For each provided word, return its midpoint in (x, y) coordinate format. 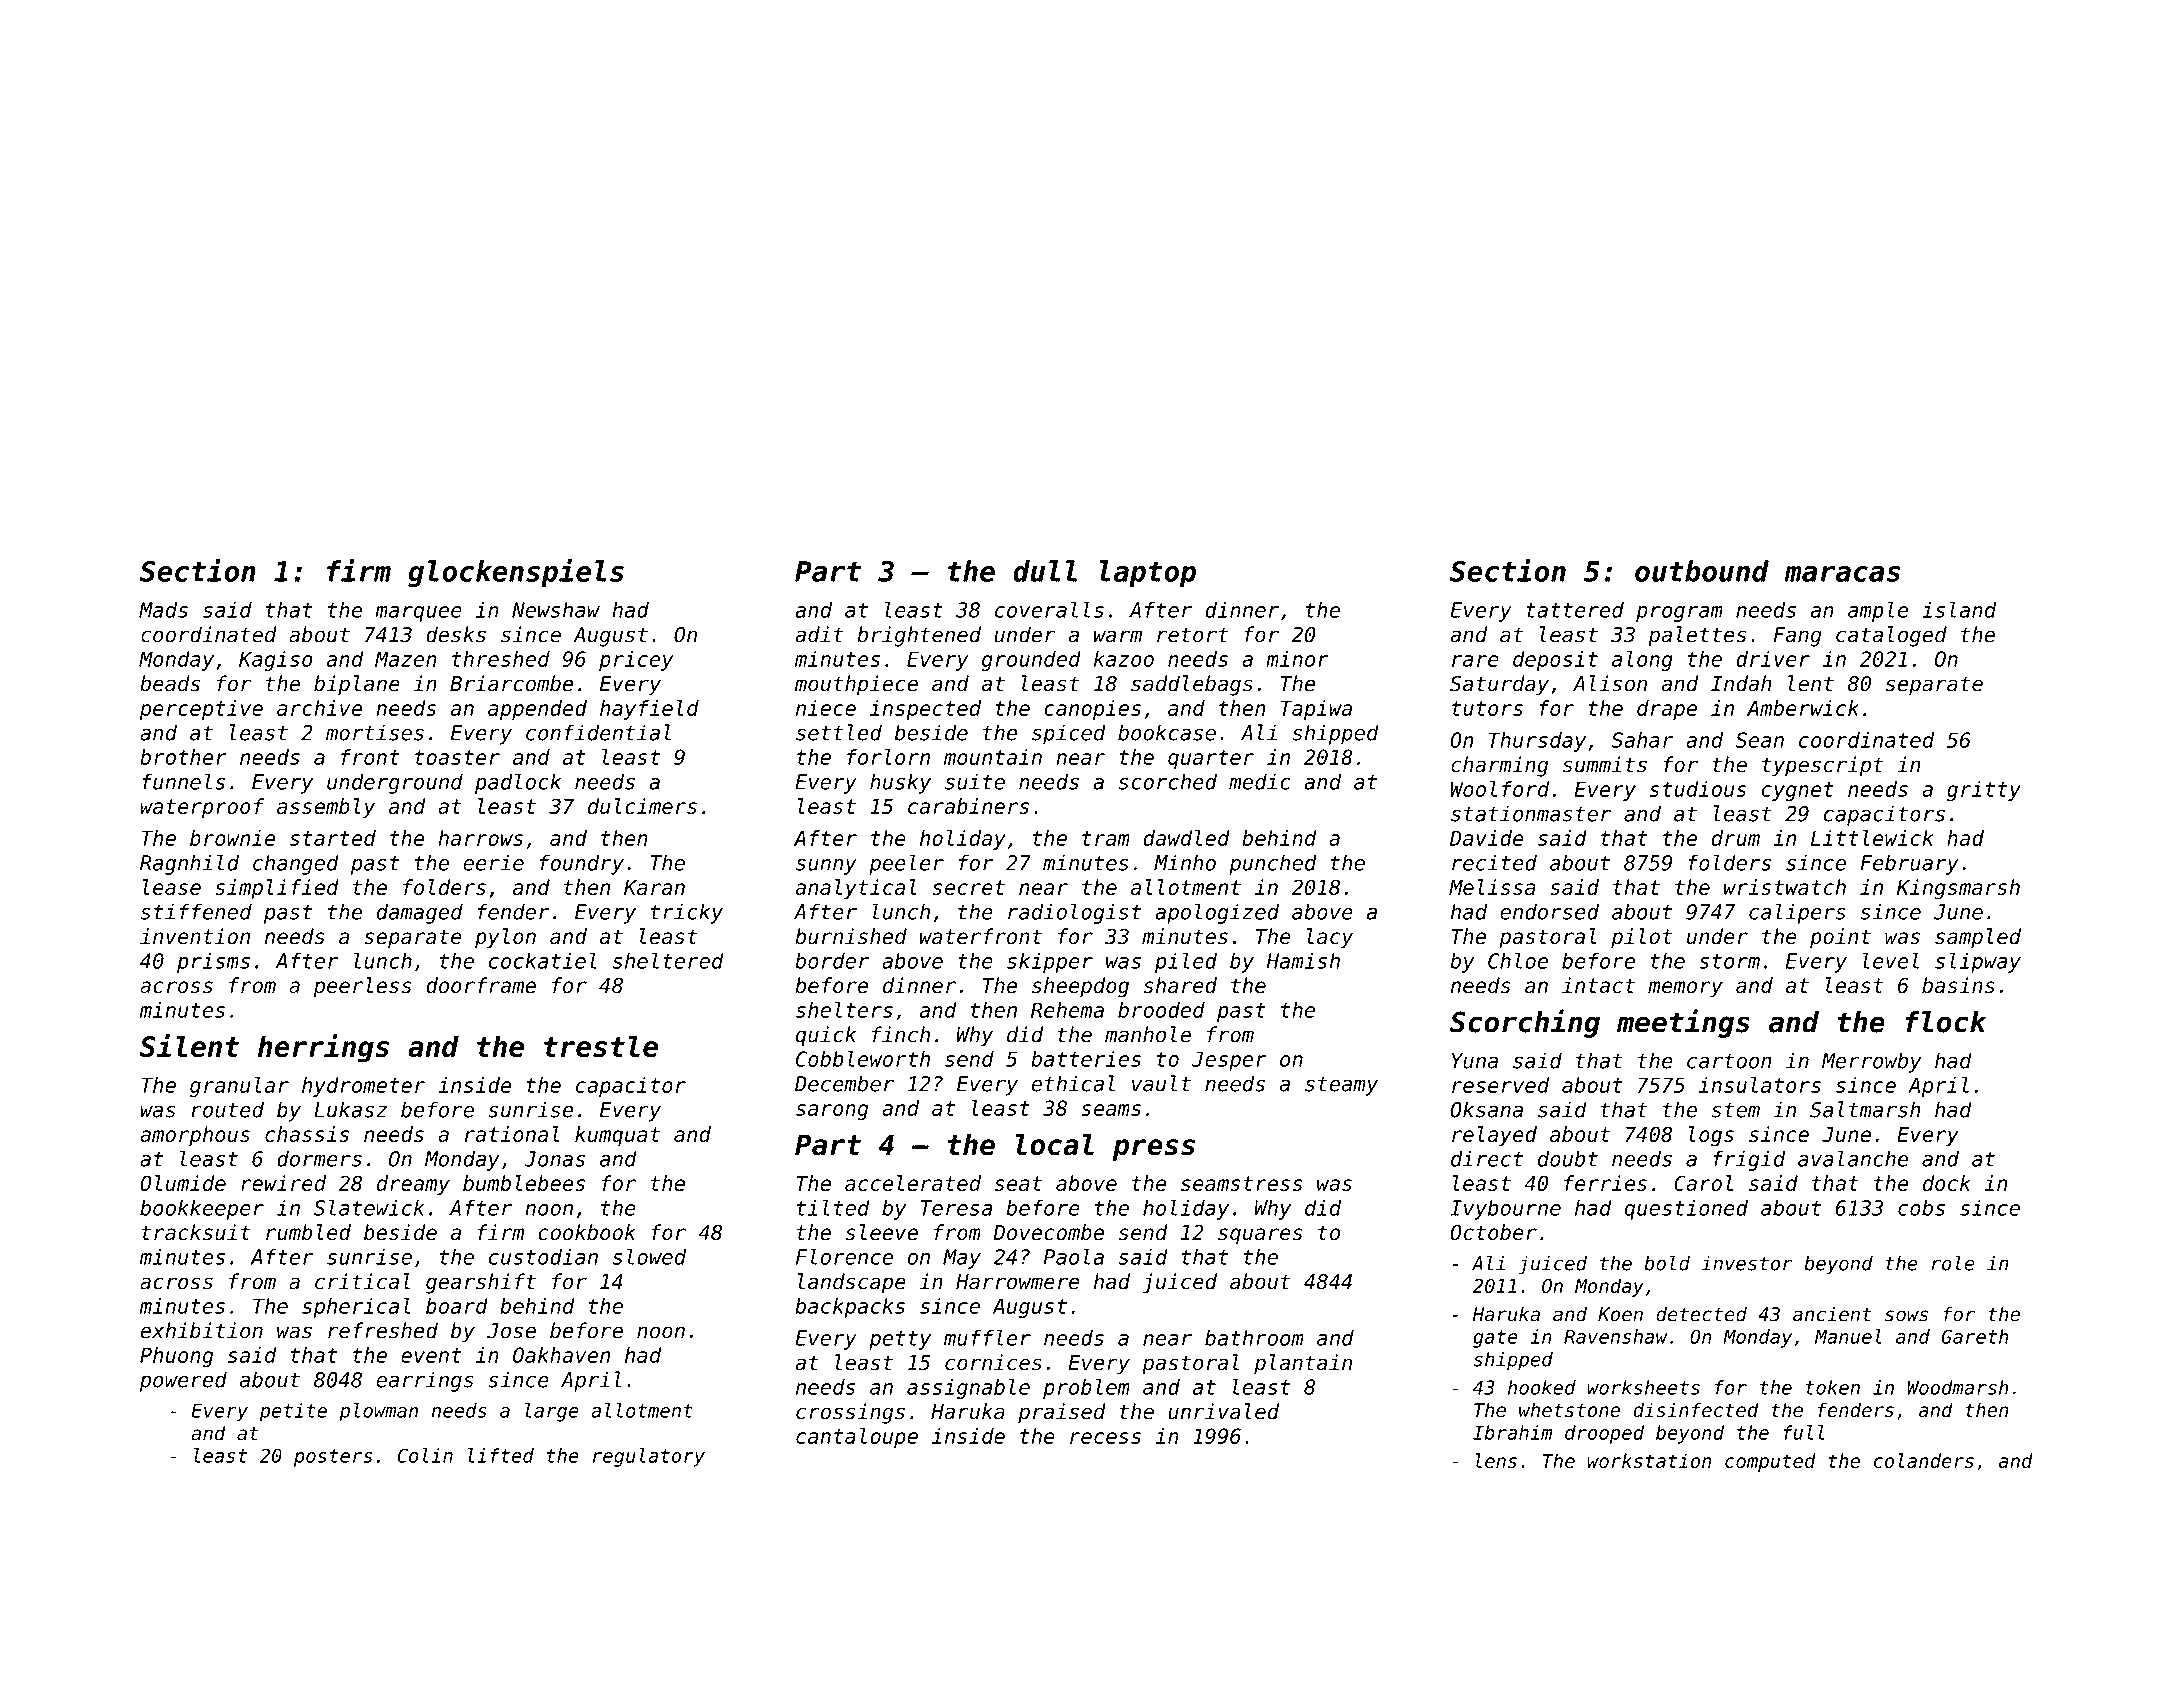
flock (1945, 1022)
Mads (163, 610)
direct (1487, 1158)
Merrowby (1872, 1062)
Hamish (1303, 961)
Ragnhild (189, 864)
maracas (1842, 574)
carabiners (968, 806)
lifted (501, 1455)
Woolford (1500, 789)
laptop (1147, 574)
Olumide (183, 1183)
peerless (362, 987)
